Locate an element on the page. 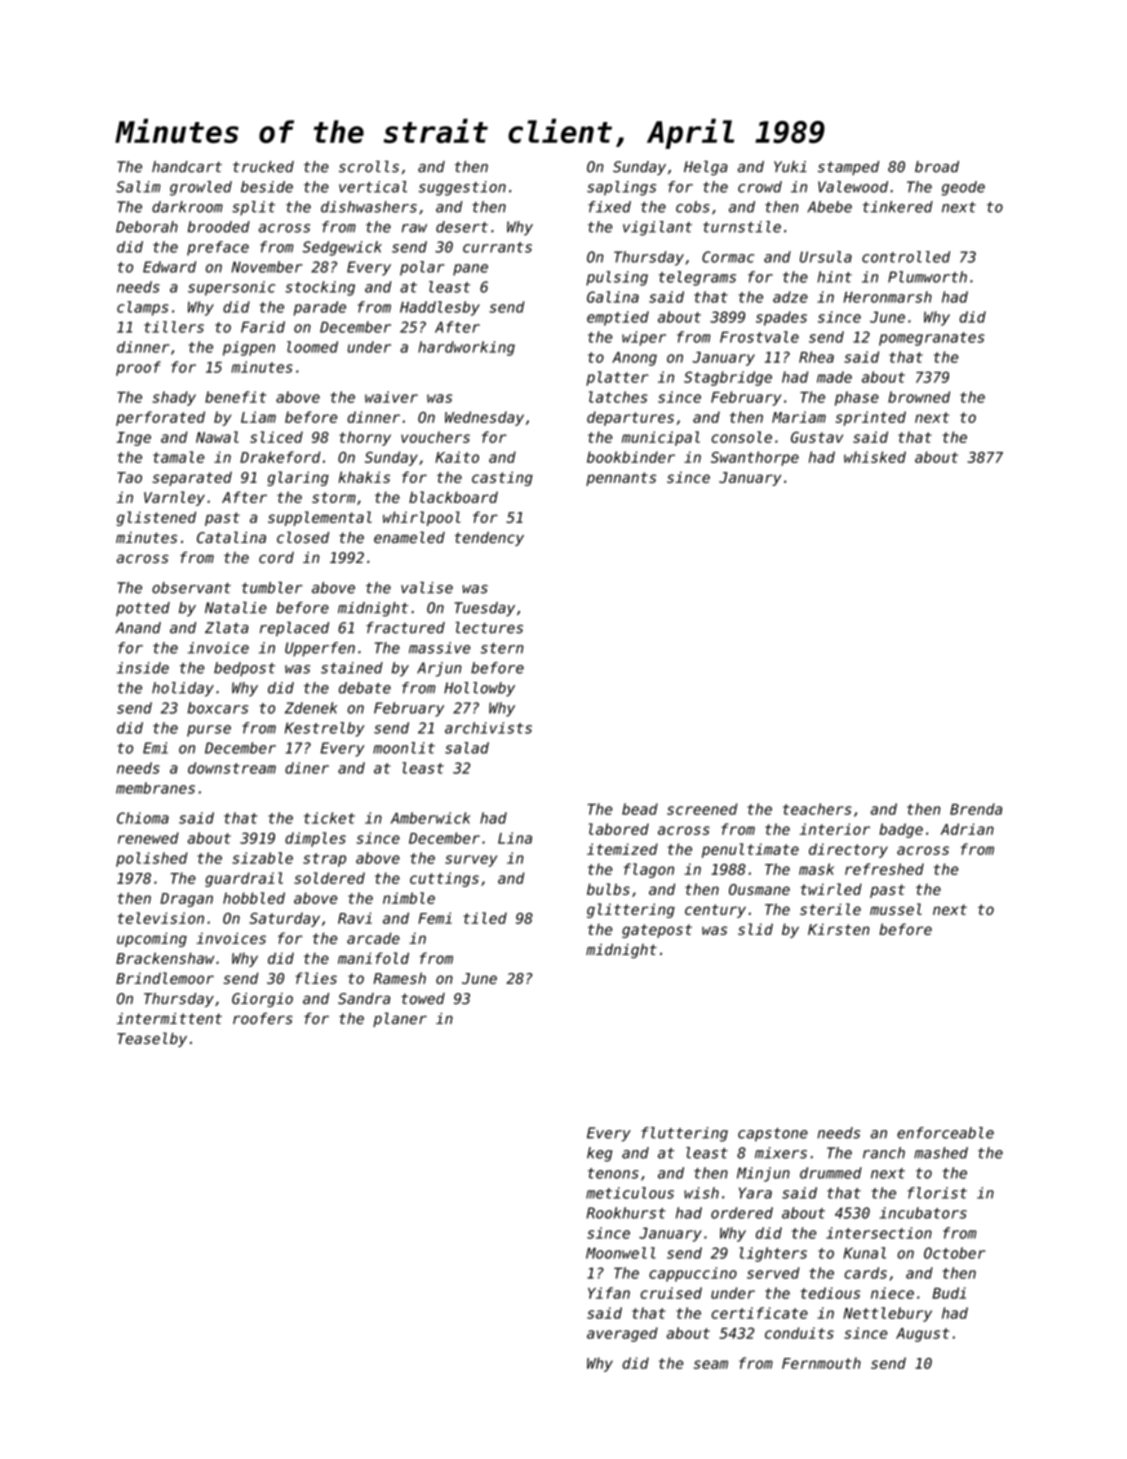 This page has width=1127, height=1459. Teaselby is located at coordinates (152, 1039).
